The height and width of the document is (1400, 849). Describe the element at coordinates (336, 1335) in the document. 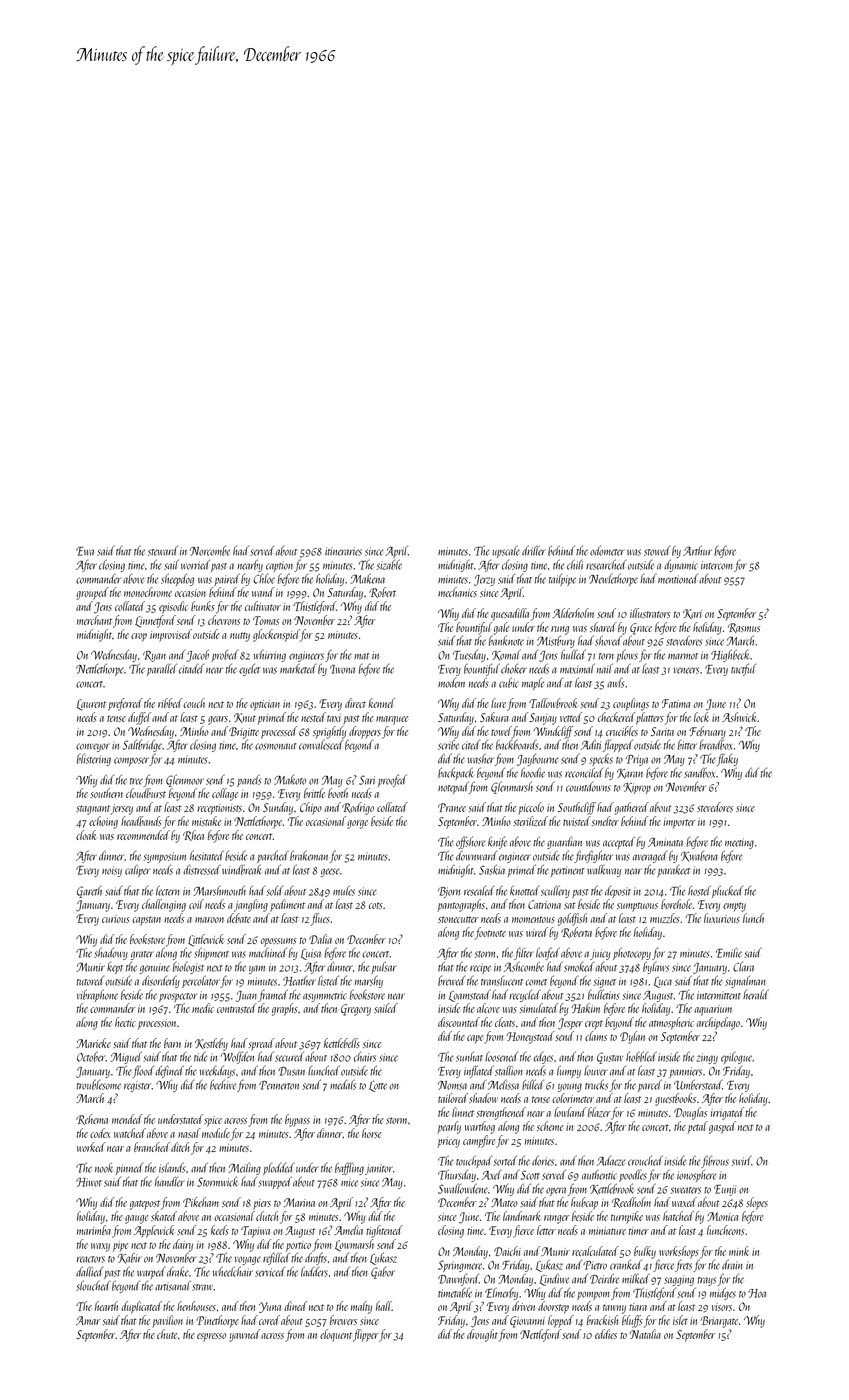

I see `eloquent` at that location.
